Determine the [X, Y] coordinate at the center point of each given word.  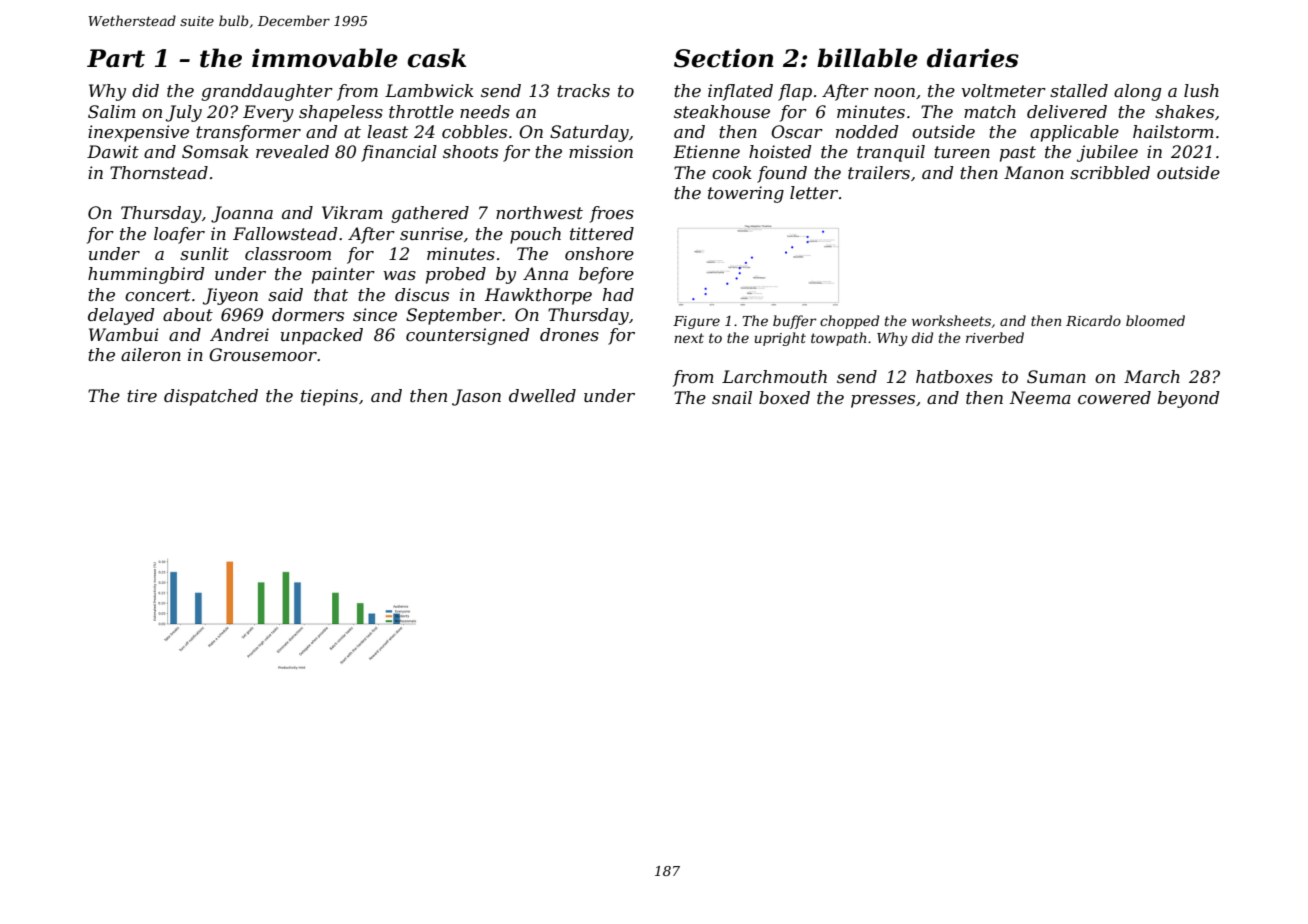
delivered [1067, 111]
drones [569, 334]
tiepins [329, 397]
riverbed [995, 337]
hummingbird [146, 275]
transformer [248, 133]
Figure [696, 322]
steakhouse [722, 111]
